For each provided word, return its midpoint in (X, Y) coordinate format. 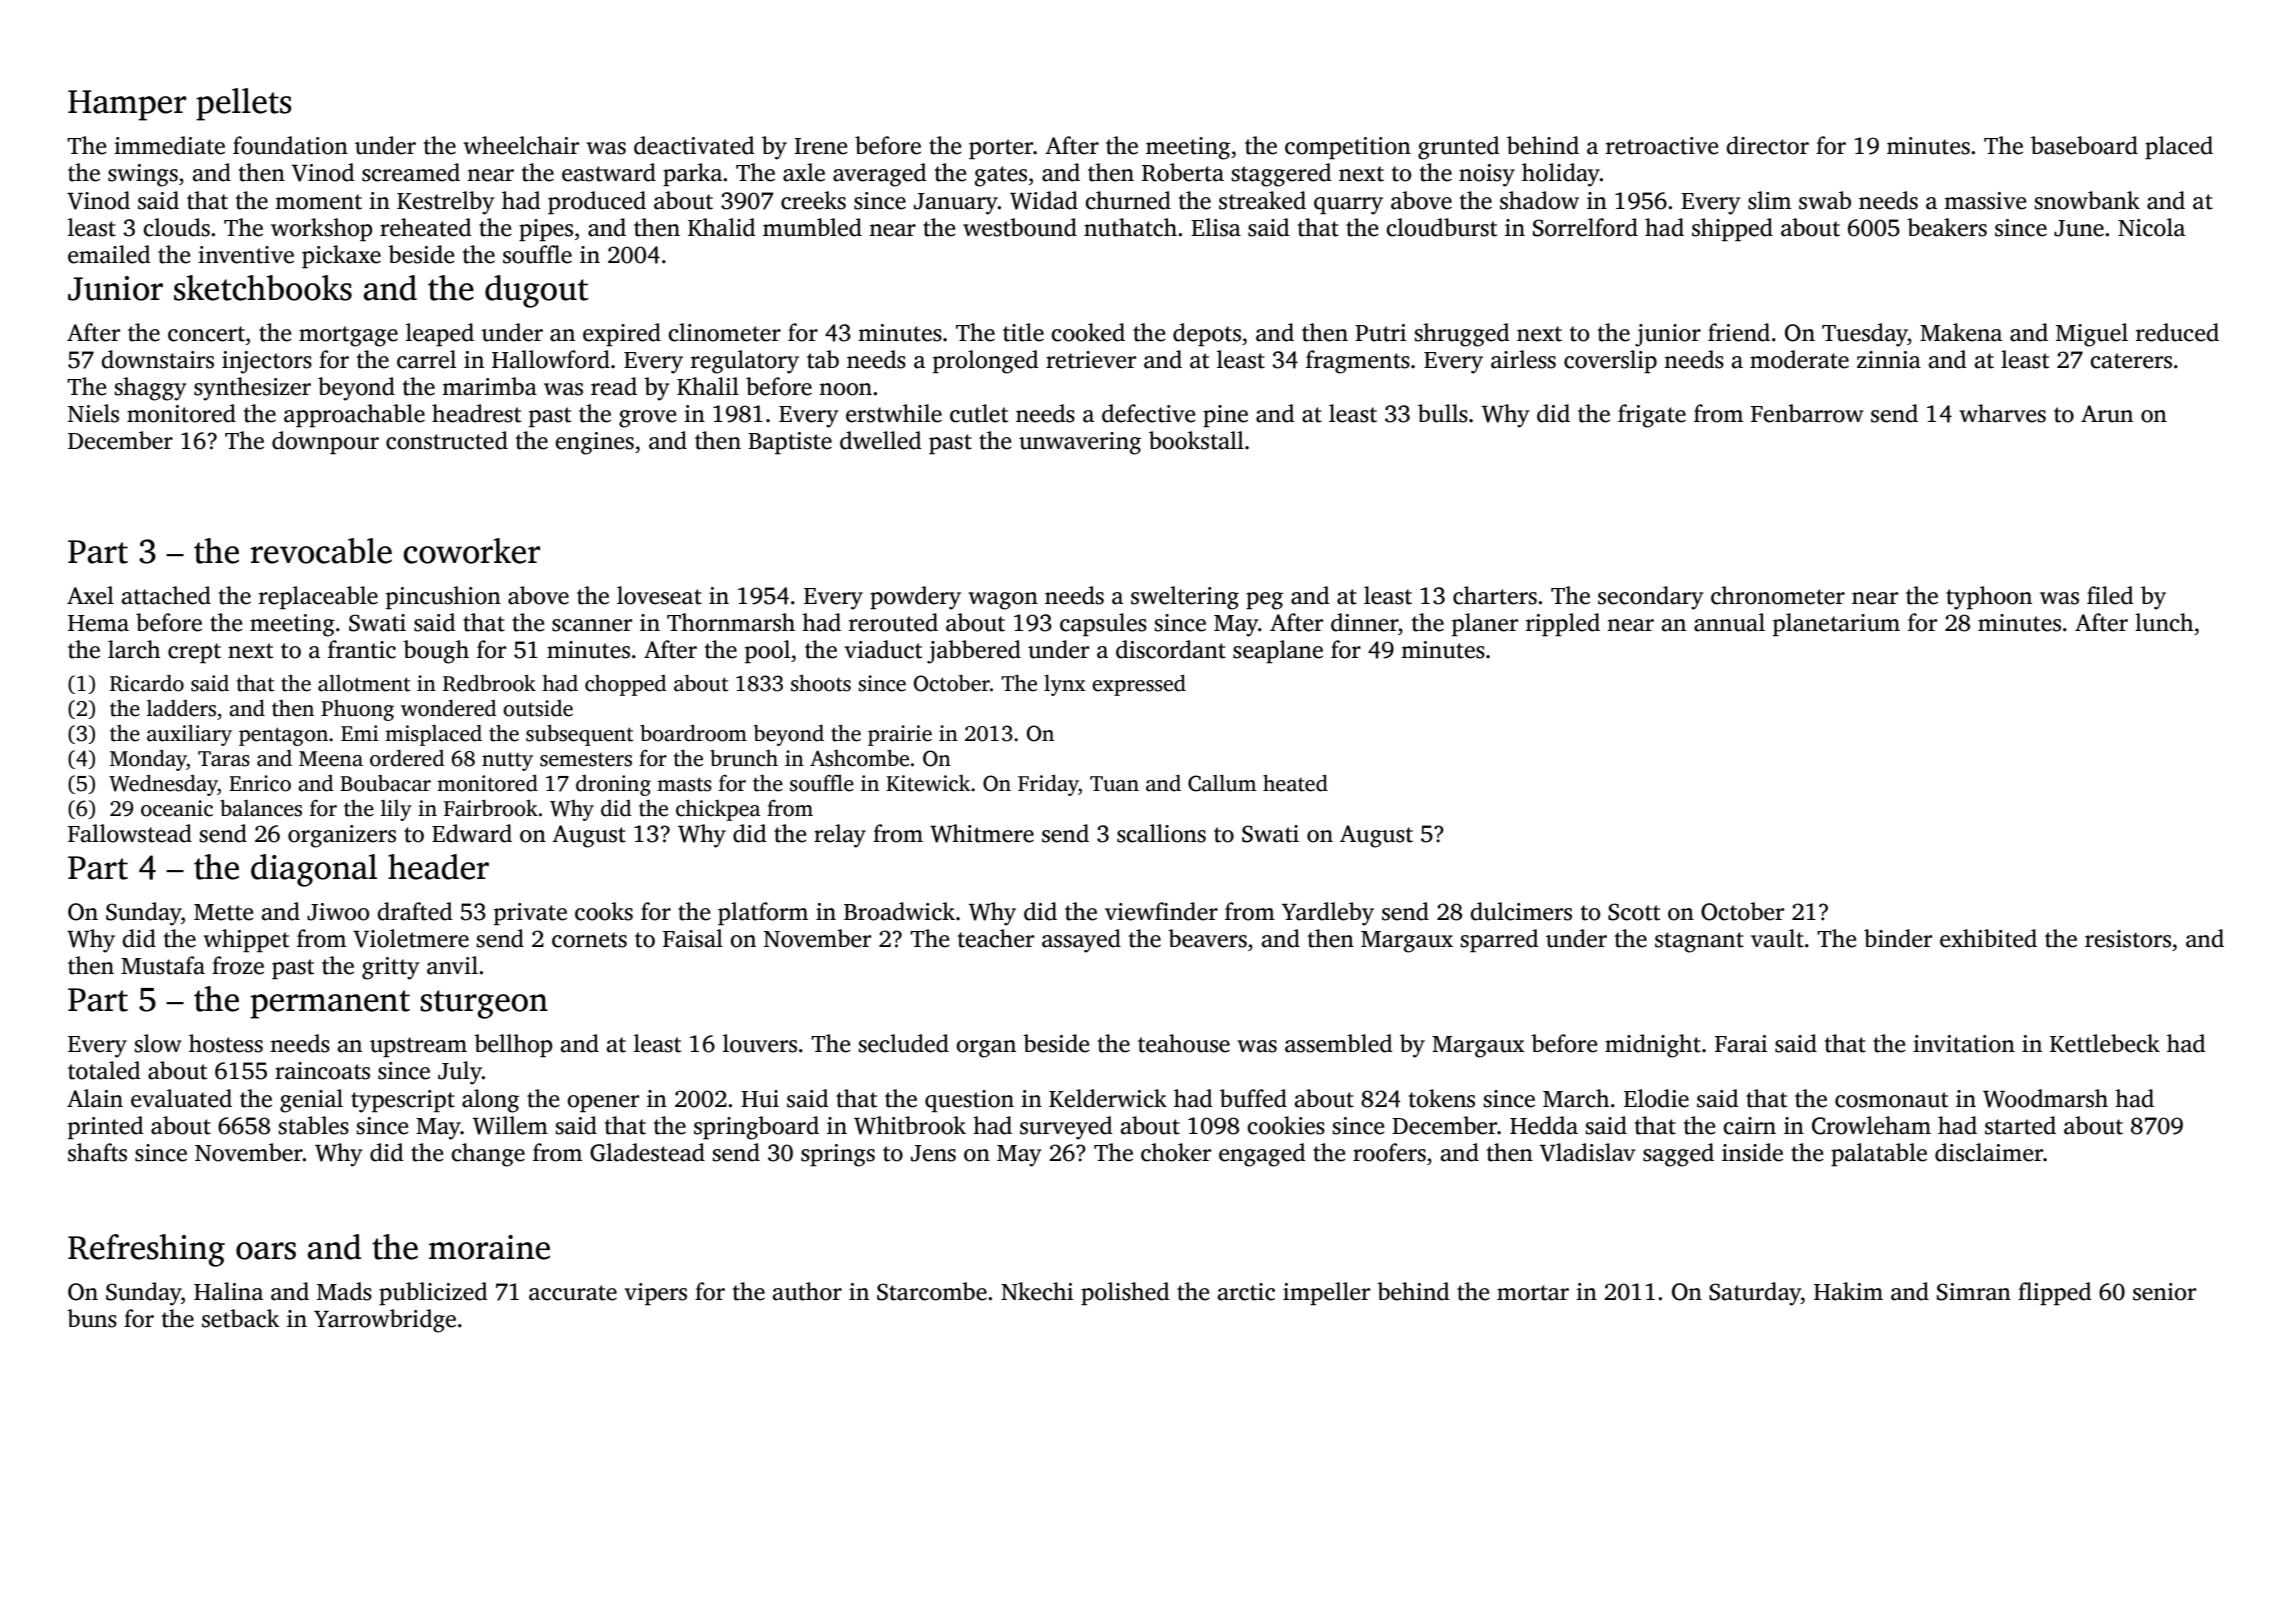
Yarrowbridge (385, 1321)
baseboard (2084, 145)
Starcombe (932, 1291)
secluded (903, 1043)
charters (1495, 595)
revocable (321, 551)
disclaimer (1989, 1152)
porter (1001, 149)
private (530, 914)
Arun (2107, 414)
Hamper (127, 105)
